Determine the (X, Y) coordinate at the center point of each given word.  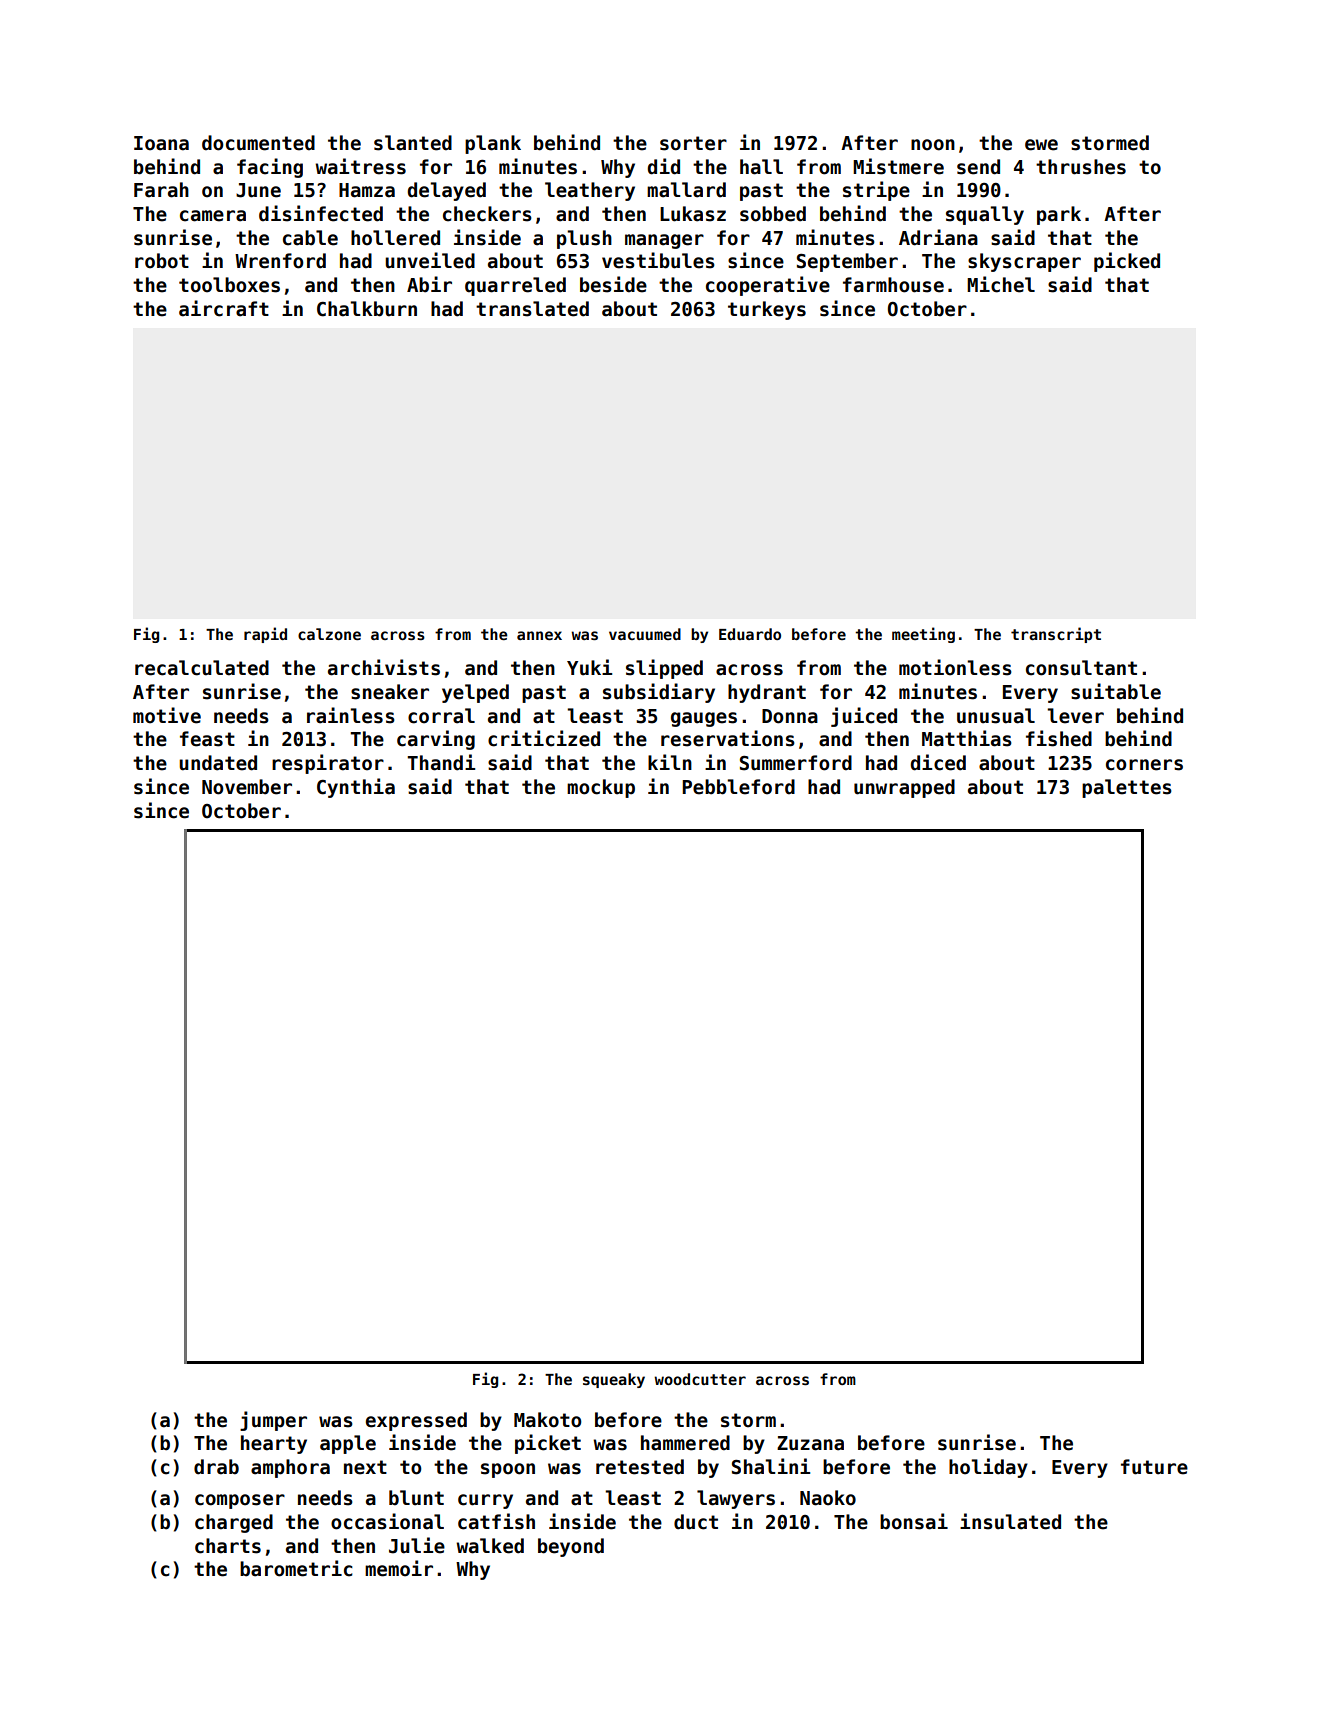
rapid (265, 635)
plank (493, 144)
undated (218, 763)
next (365, 1467)
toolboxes (229, 285)
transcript (1056, 635)
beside (613, 284)
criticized (544, 738)
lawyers (736, 1499)
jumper (273, 1421)
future (1154, 1467)
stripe (876, 191)
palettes (1127, 788)
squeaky (614, 1380)
